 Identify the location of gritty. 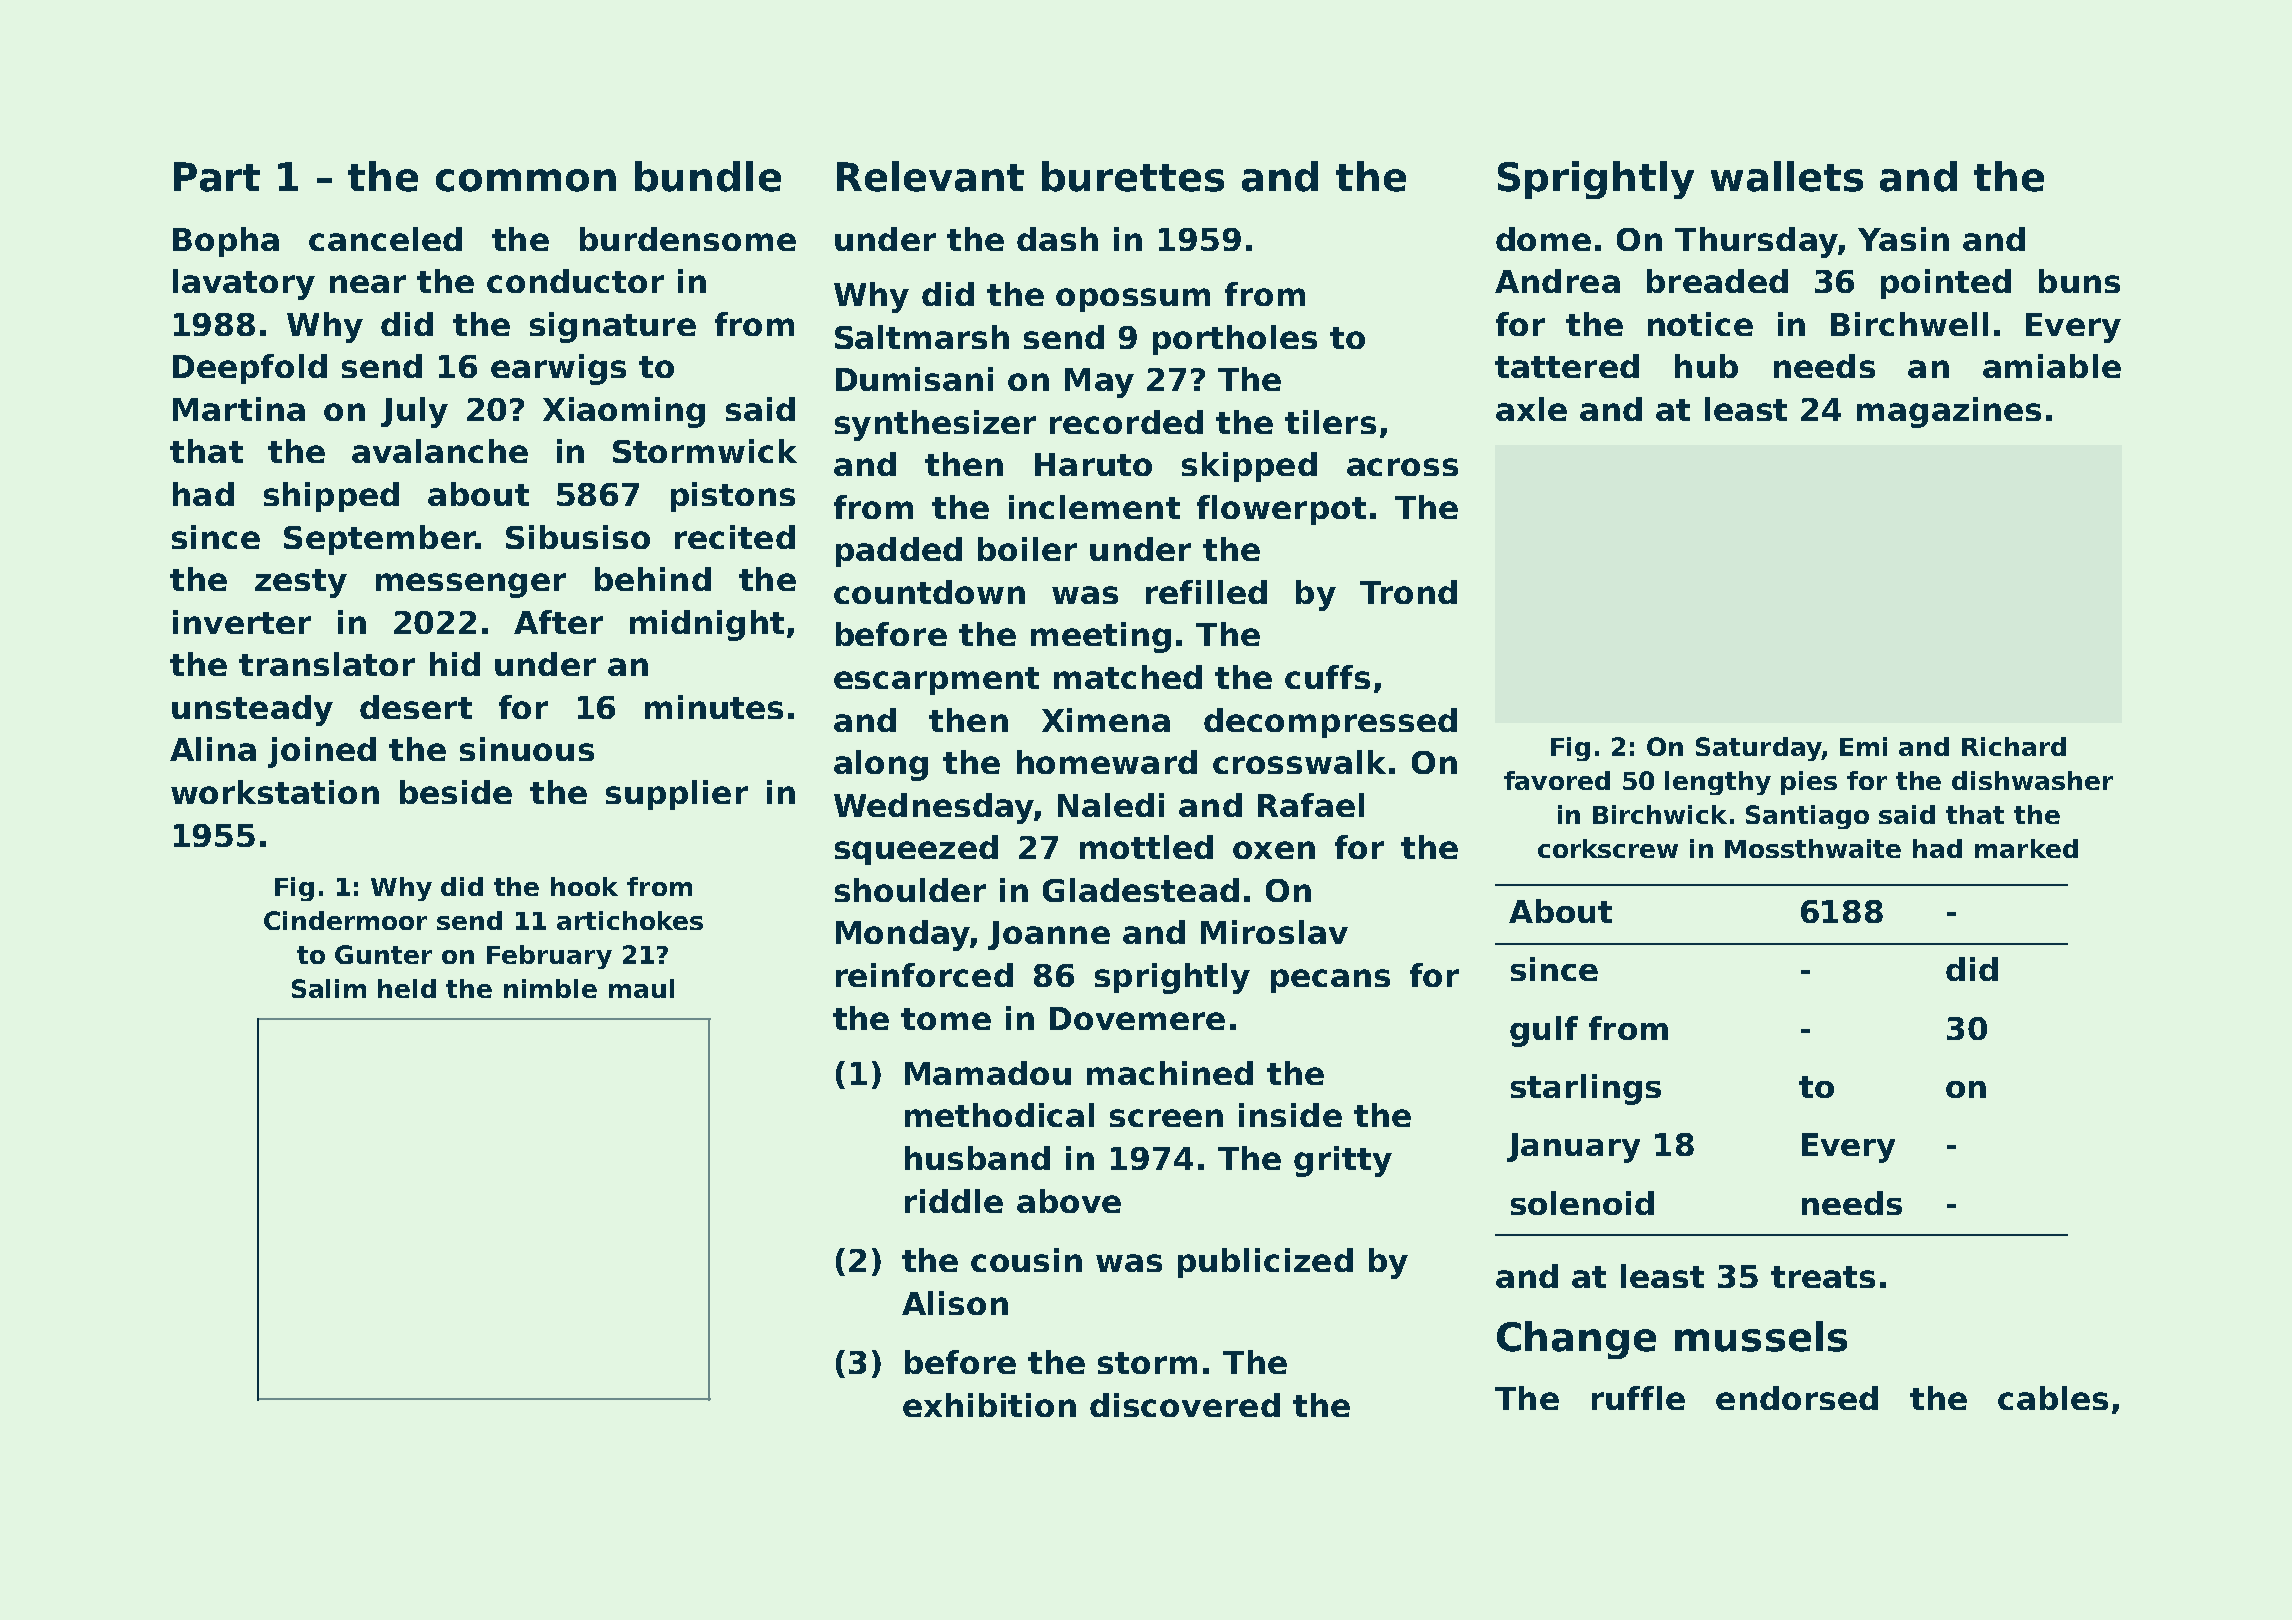
(1343, 1161).
